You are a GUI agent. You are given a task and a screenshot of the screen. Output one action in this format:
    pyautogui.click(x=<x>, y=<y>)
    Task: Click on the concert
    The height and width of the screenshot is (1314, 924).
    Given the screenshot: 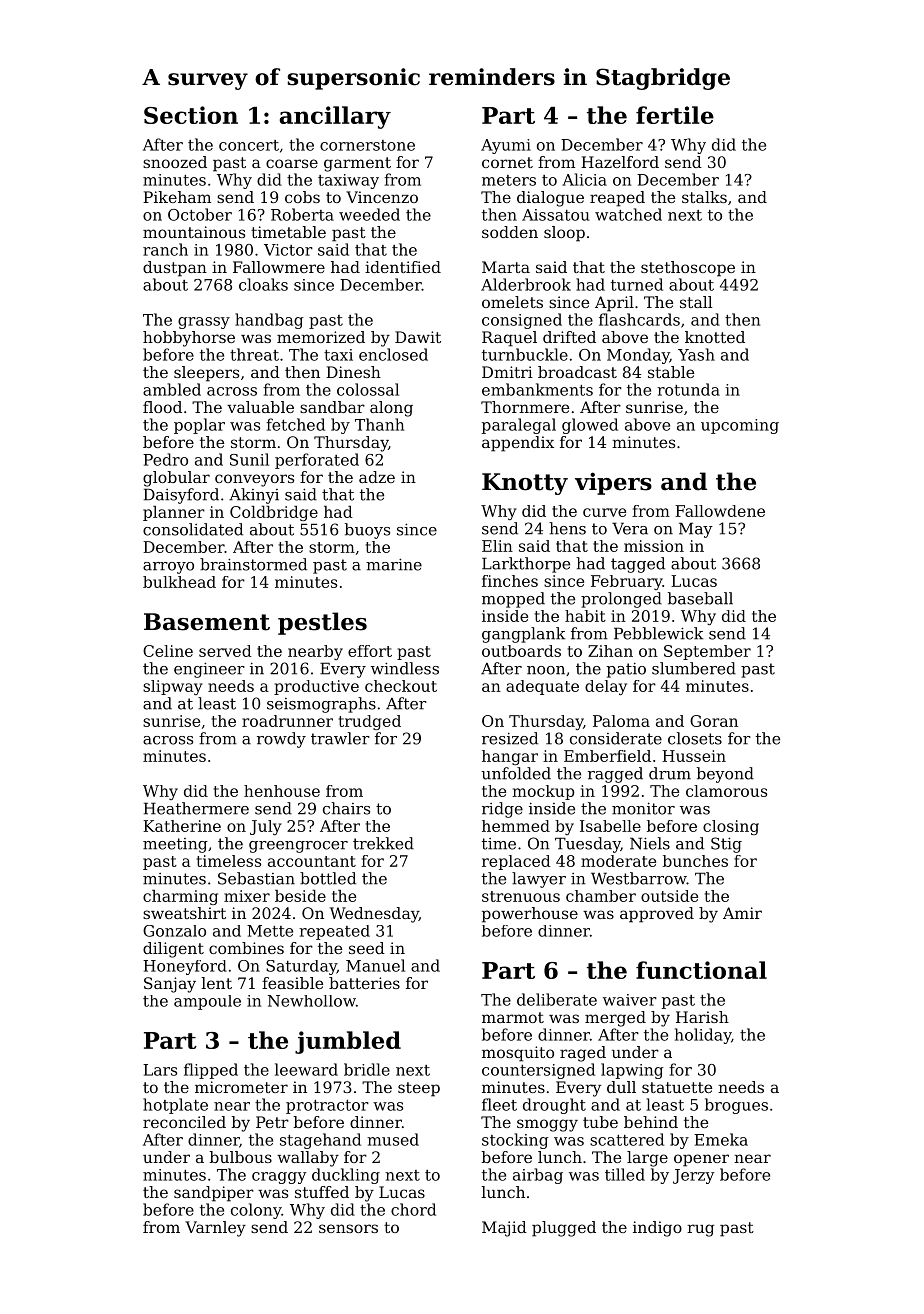 What is the action you would take?
    pyautogui.click(x=249, y=145)
